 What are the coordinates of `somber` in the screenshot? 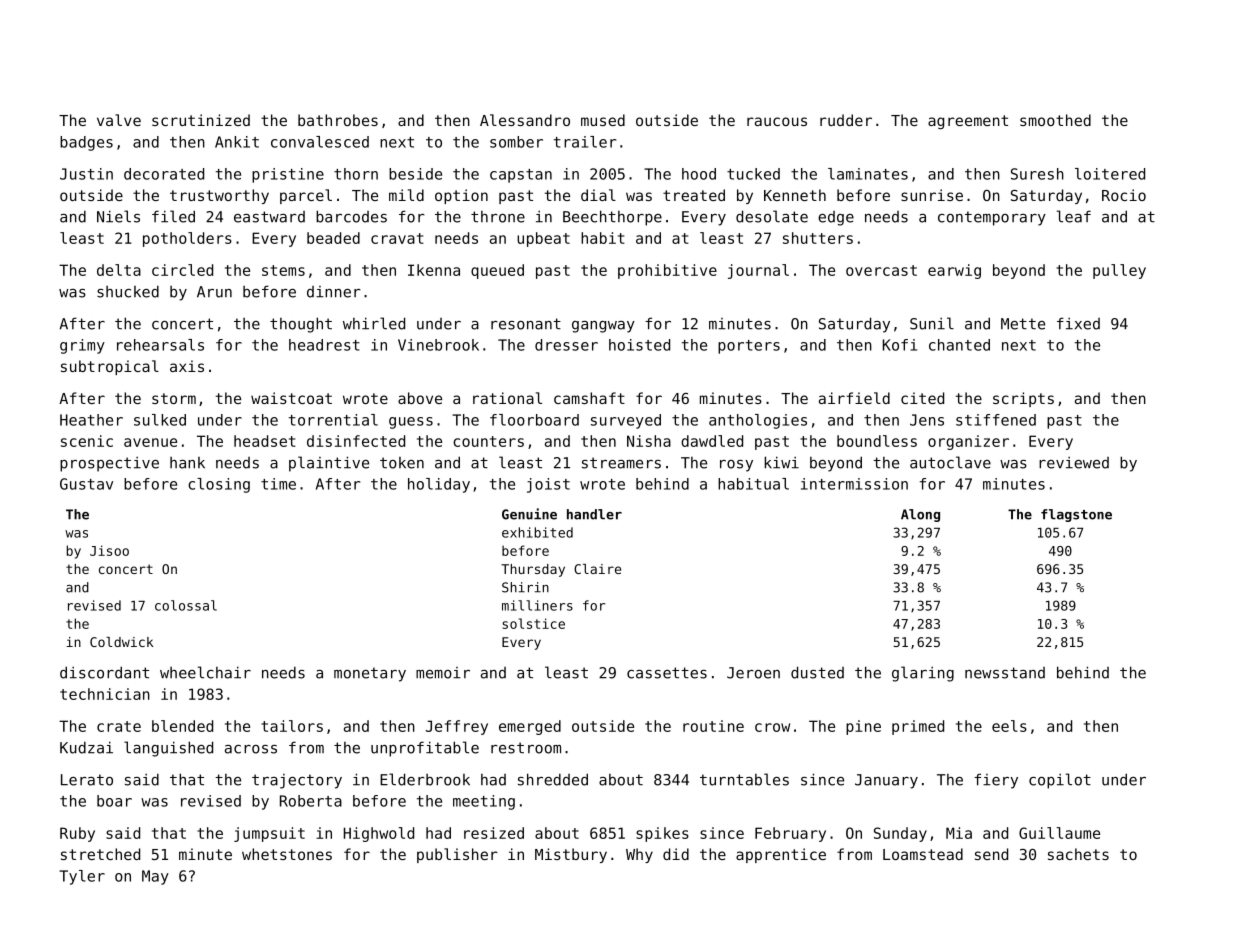 It's located at (516, 142).
